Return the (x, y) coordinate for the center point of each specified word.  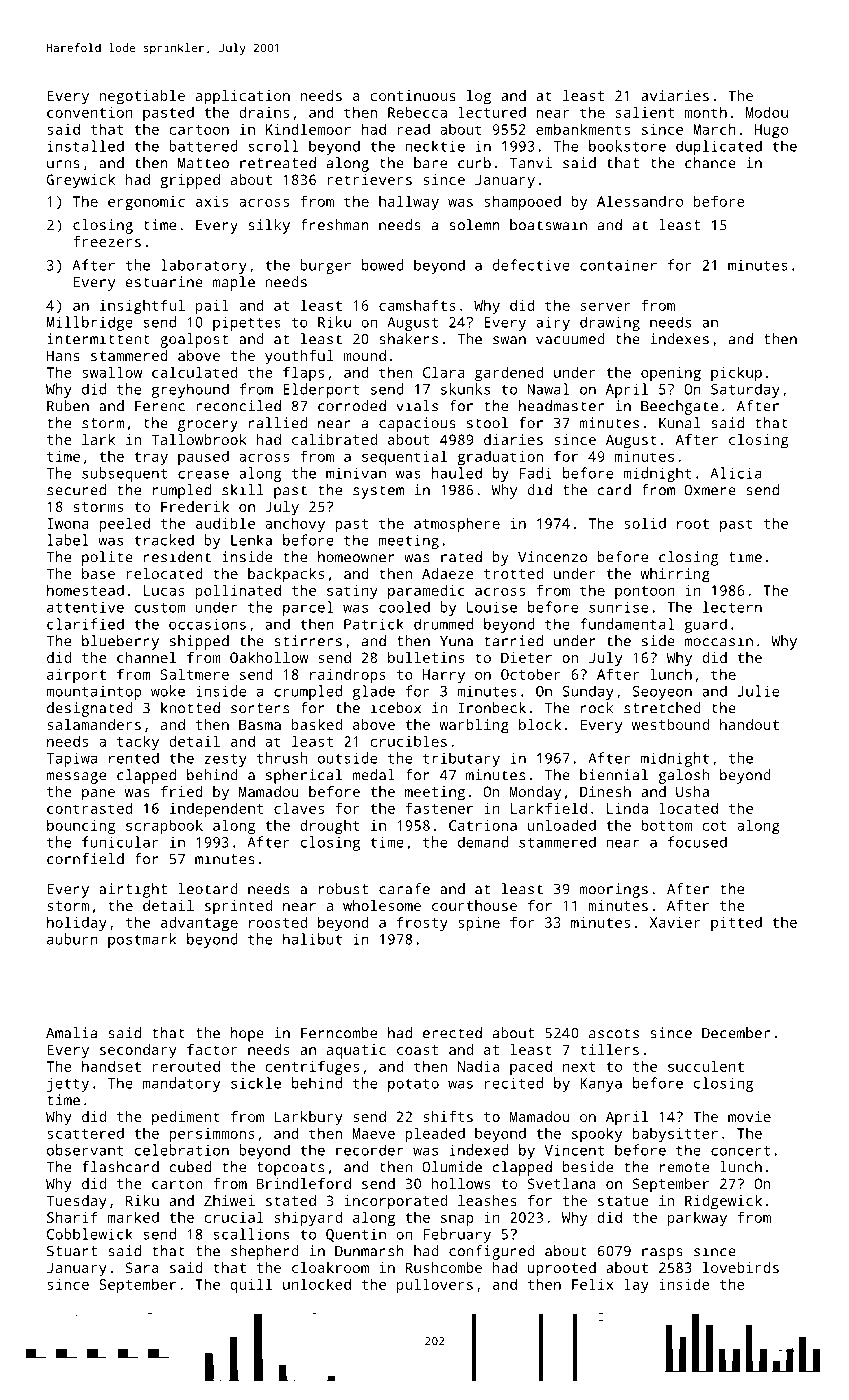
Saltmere (195, 674)
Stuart (72, 1251)
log (479, 97)
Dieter (526, 657)
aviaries (675, 95)
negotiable (142, 97)
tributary (461, 759)
